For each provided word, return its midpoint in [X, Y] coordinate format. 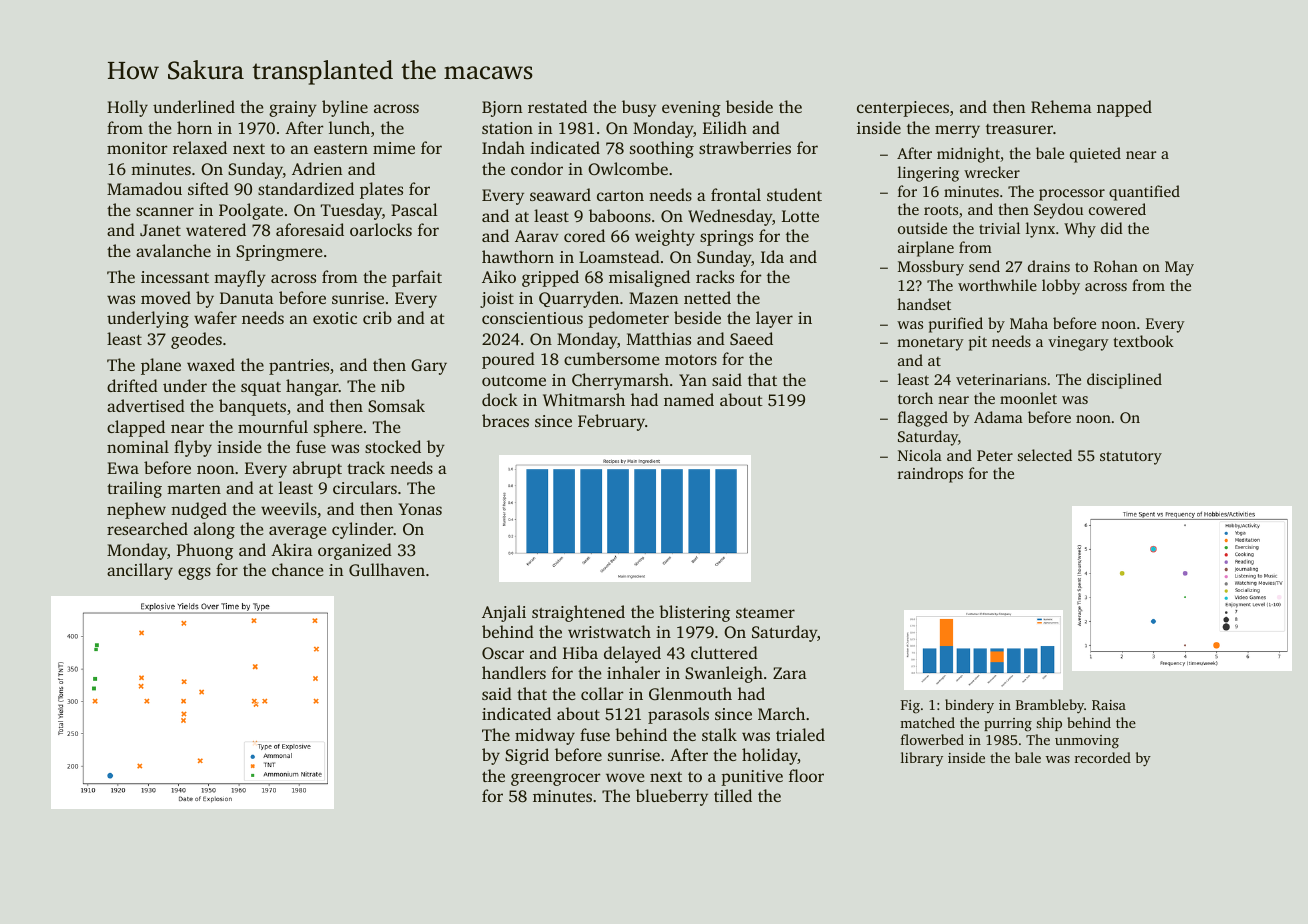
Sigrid [527, 756]
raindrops [930, 475]
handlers [514, 672]
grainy [293, 109]
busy [639, 108]
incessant [175, 277]
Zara [790, 673]
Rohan [1116, 266]
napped [1124, 108]
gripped [550, 278]
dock [500, 399]
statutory [1131, 458]
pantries [299, 367]
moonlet [1028, 398]
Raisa [1109, 705]
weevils [289, 508]
